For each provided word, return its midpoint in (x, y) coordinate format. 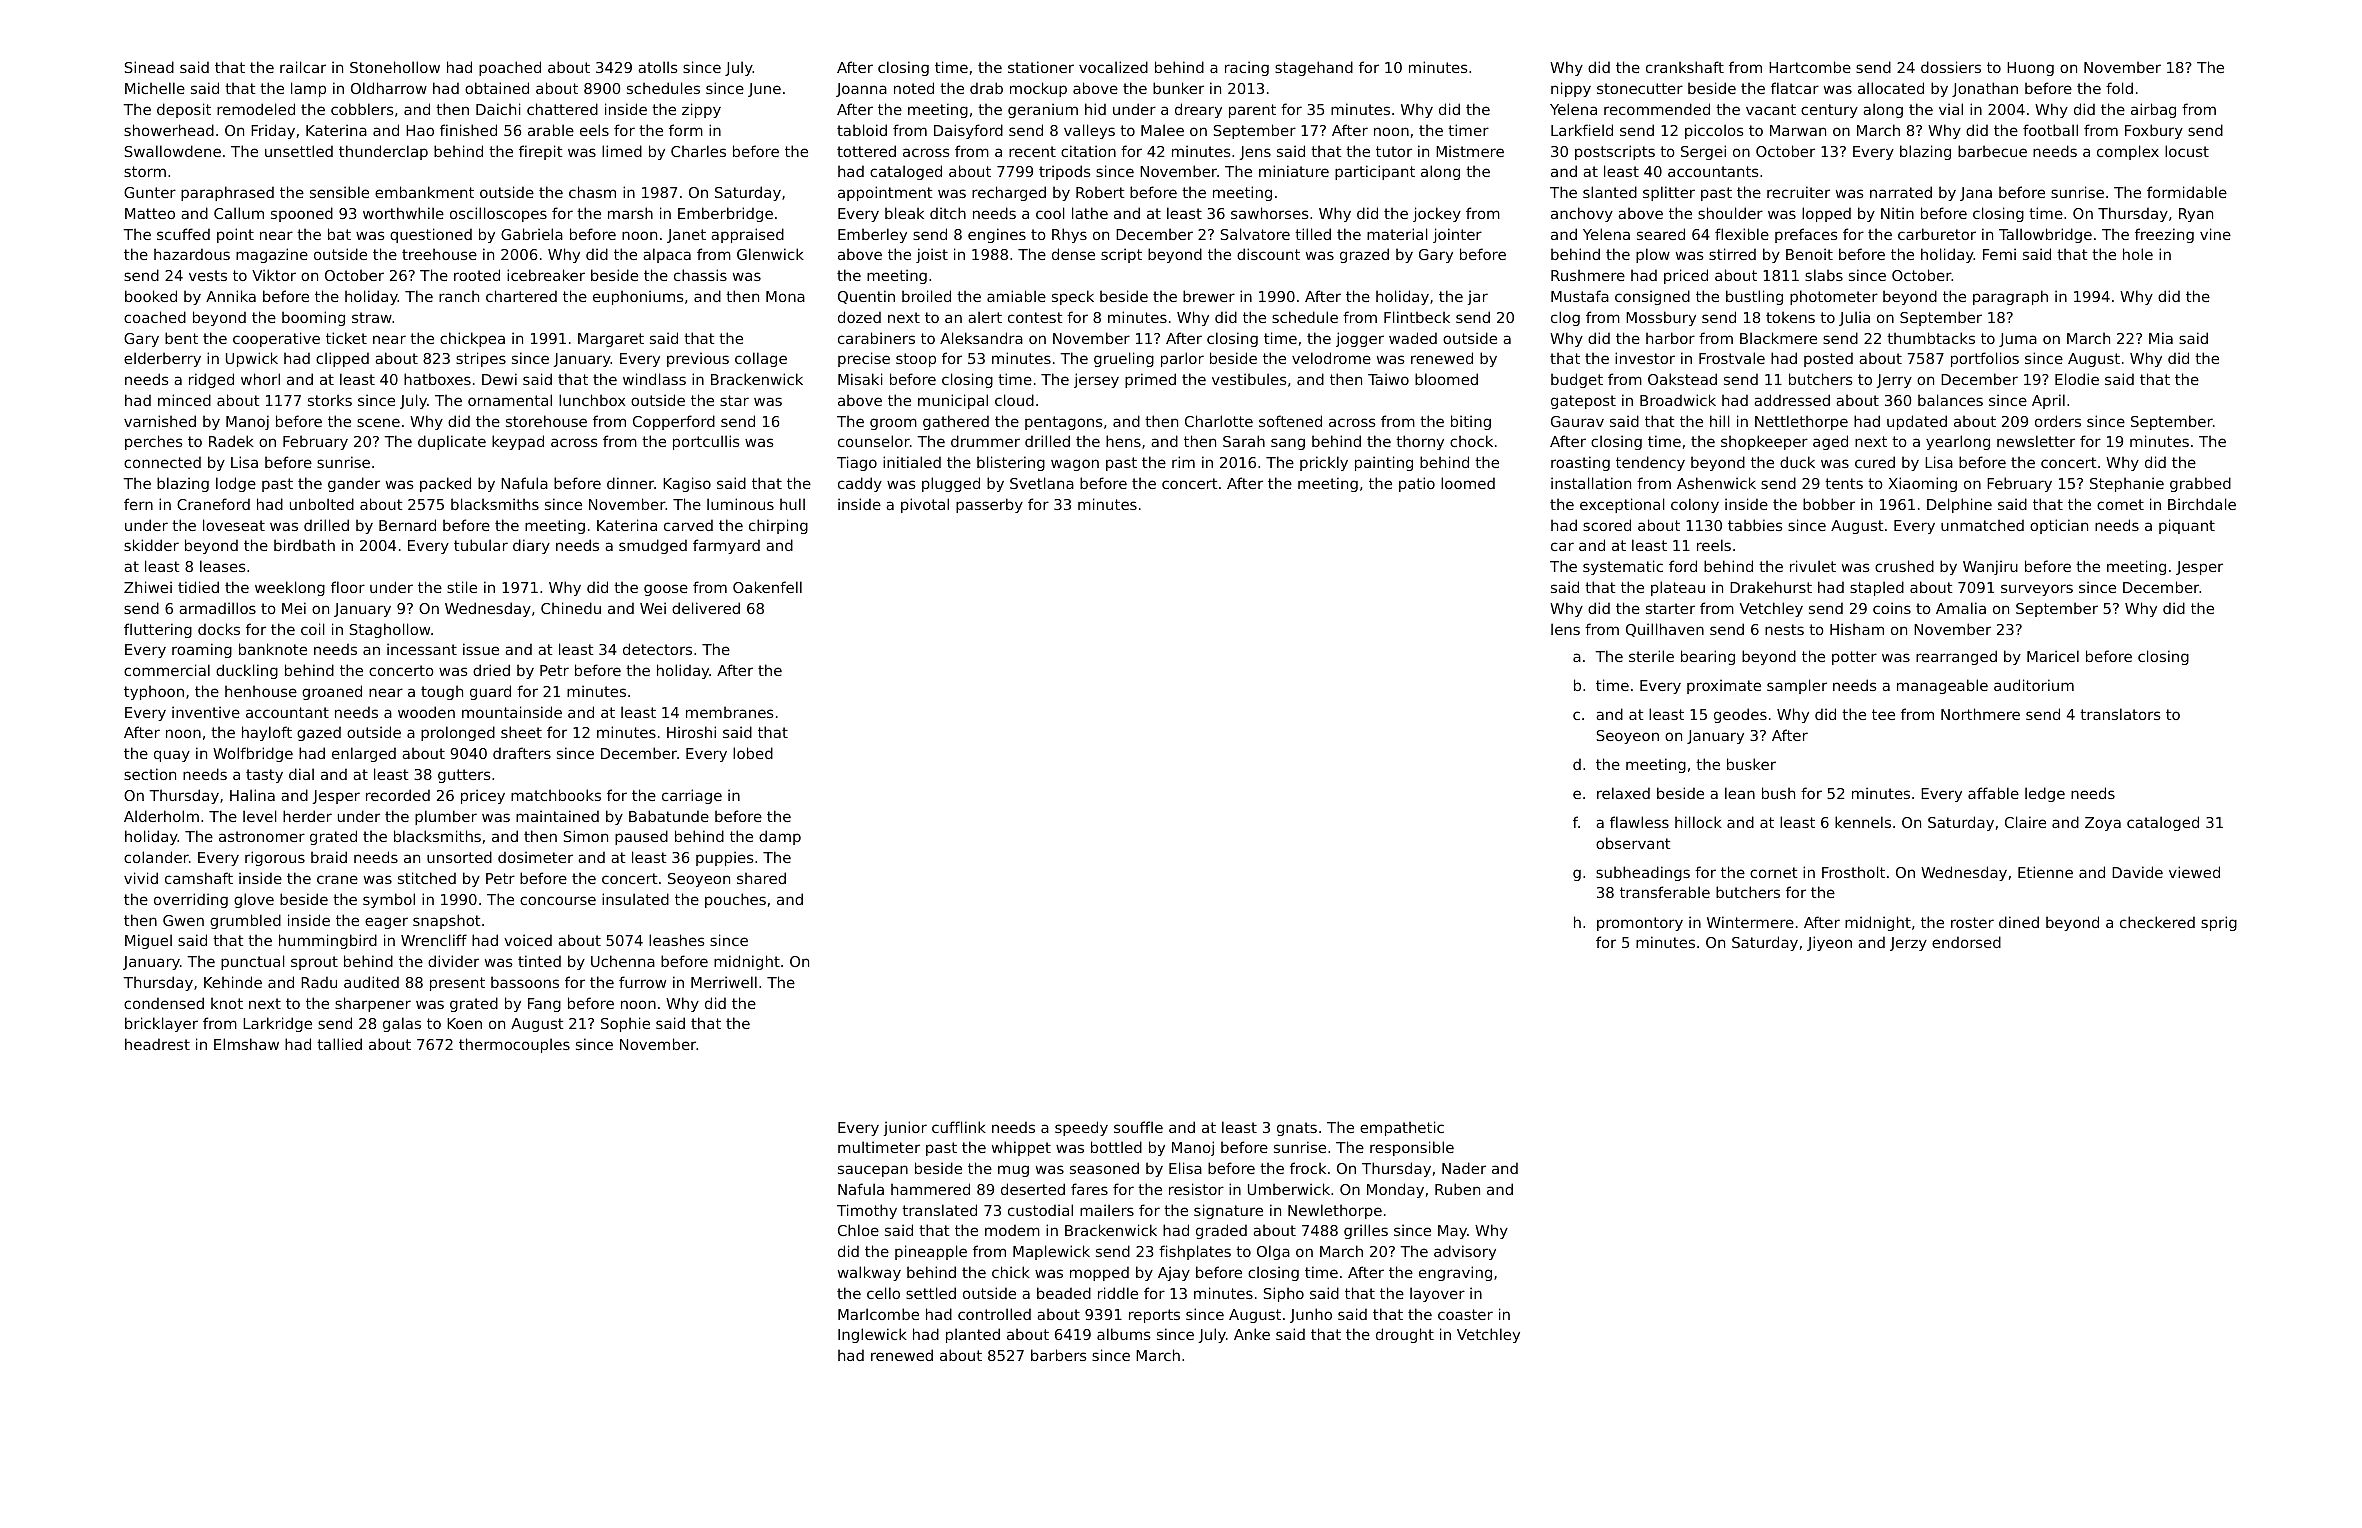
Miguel (148, 941)
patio (1417, 484)
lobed (753, 753)
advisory (1465, 1252)
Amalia (1961, 608)
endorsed (1966, 942)
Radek (231, 441)
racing (1247, 68)
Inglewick (872, 1335)
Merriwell (724, 982)
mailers (1107, 1210)
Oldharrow (389, 88)
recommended (1657, 109)
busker (1751, 764)
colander (156, 857)
